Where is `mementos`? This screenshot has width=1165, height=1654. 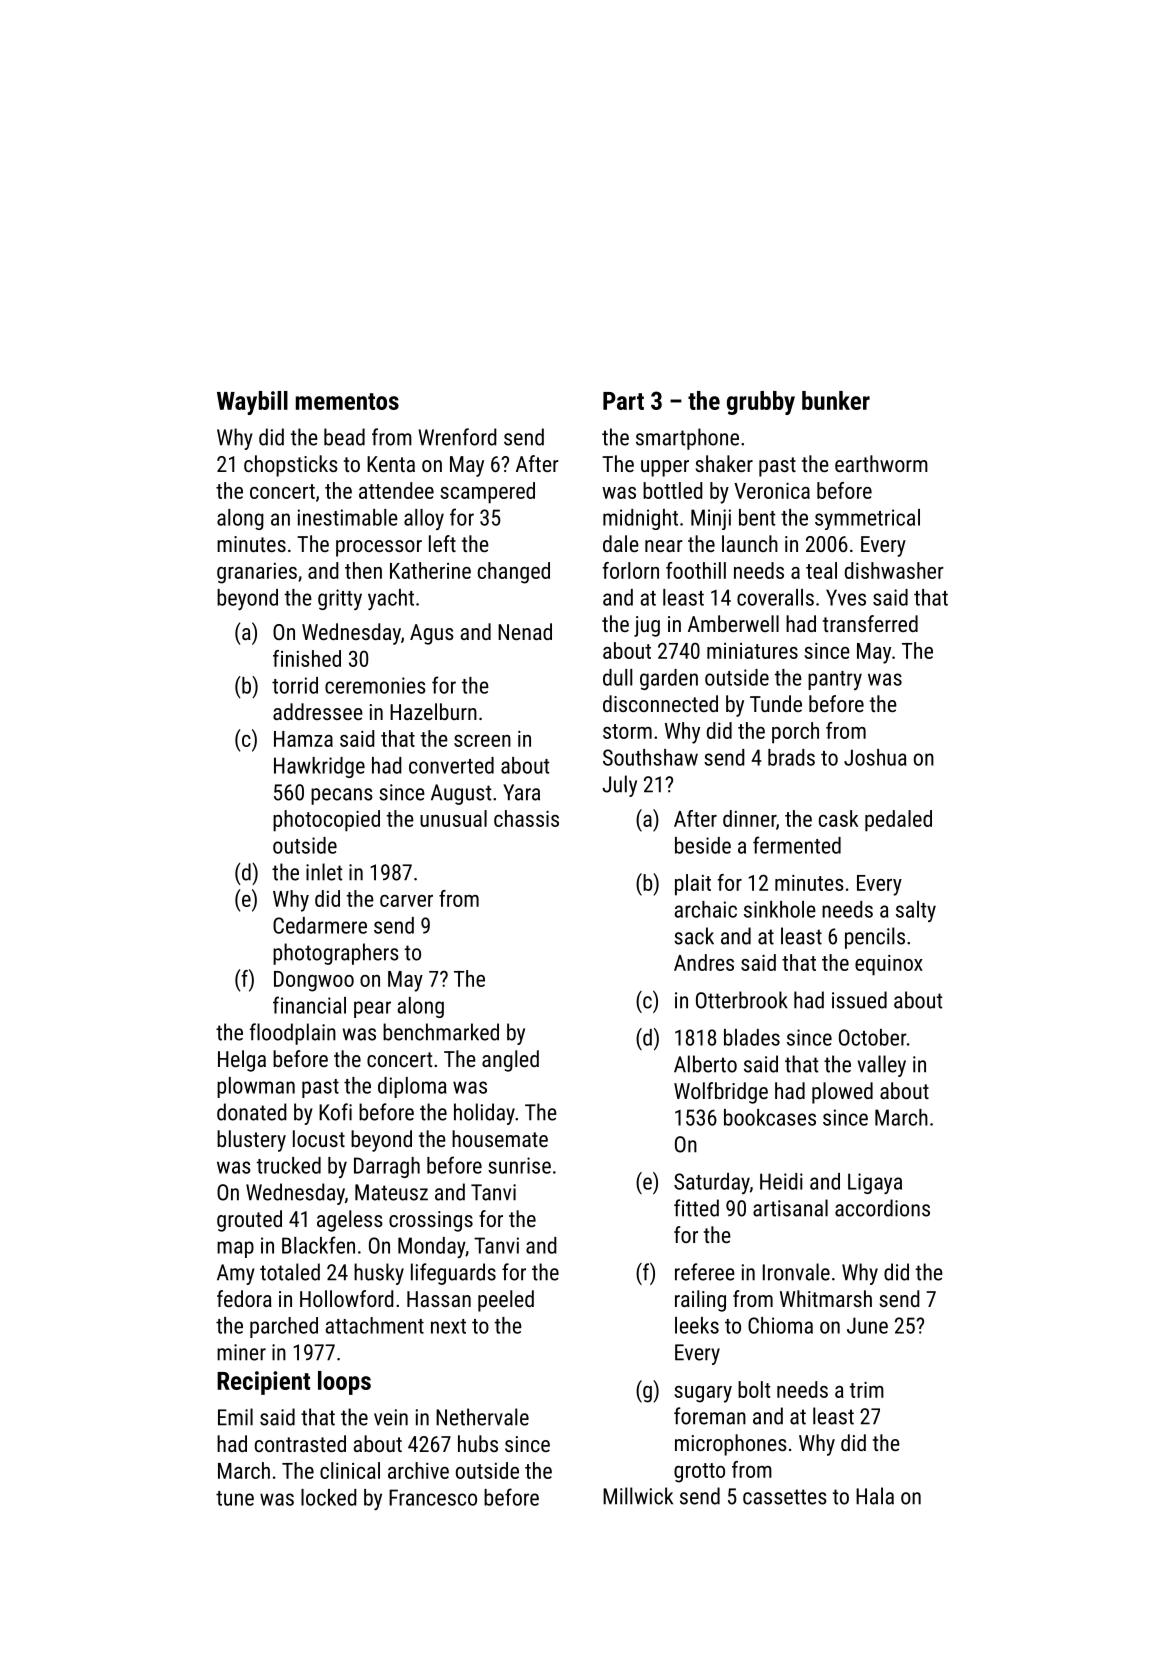 mementos is located at coordinates (347, 401).
